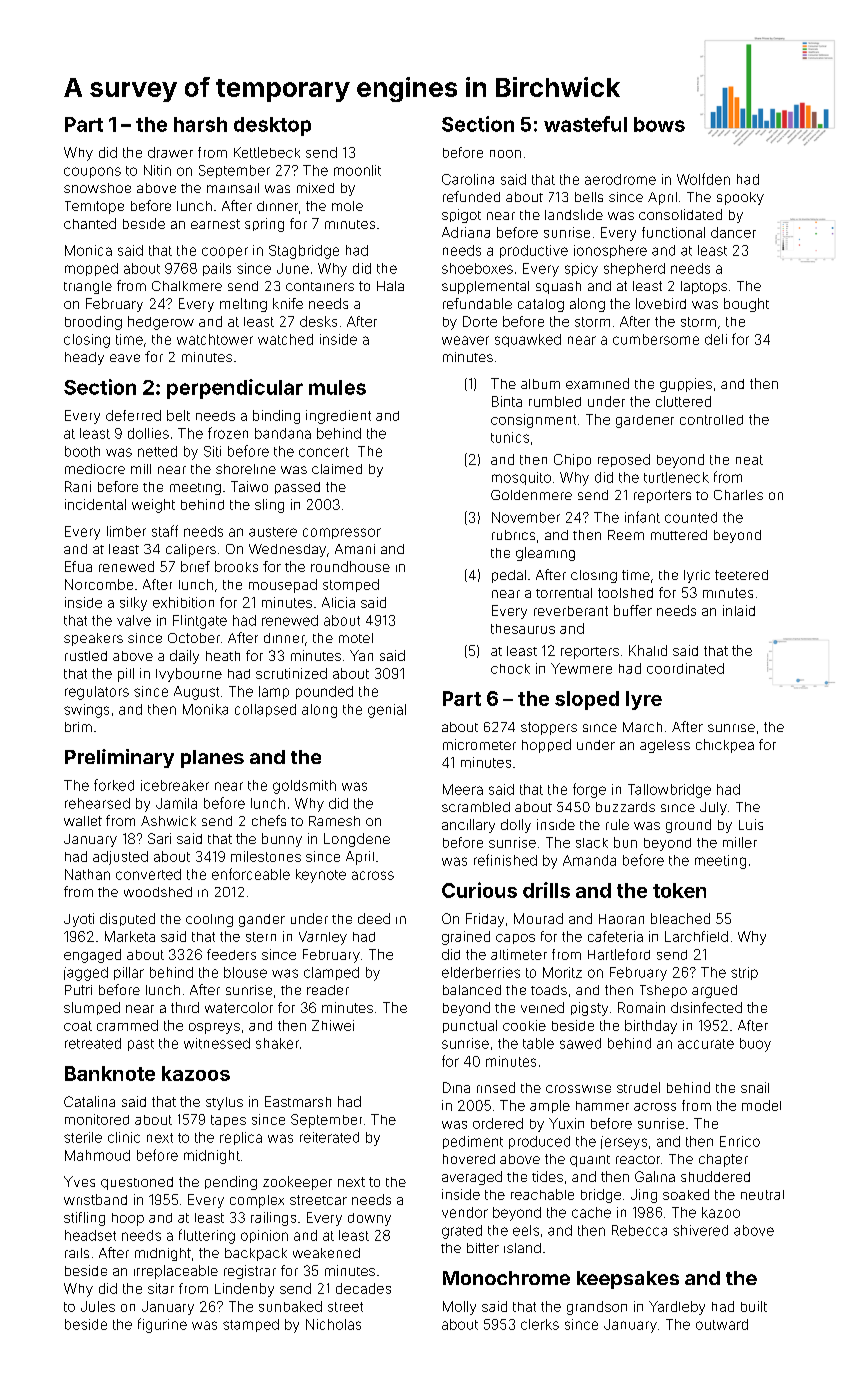 This document has width=849, height=1400. I want to click on spooky, so click(740, 198).
